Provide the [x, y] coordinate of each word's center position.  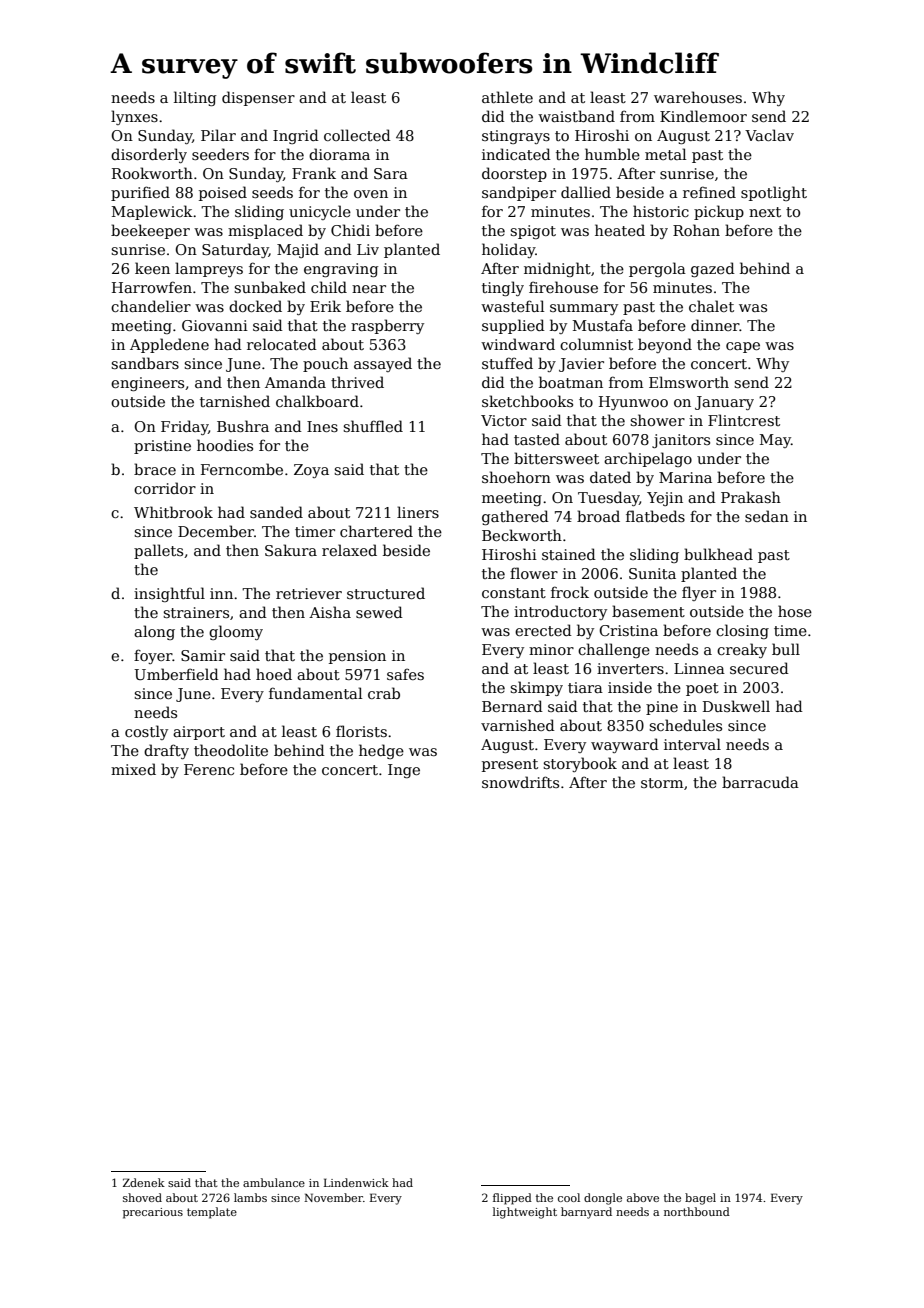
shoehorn [516, 477]
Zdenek [144, 1182]
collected [357, 135]
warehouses [698, 97]
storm [662, 783]
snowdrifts [520, 782]
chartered [376, 531]
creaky [742, 650]
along [154, 632]
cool [569, 1197]
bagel [700, 1199]
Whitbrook [173, 512]
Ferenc [209, 769]
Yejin [665, 499]
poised [223, 193]
